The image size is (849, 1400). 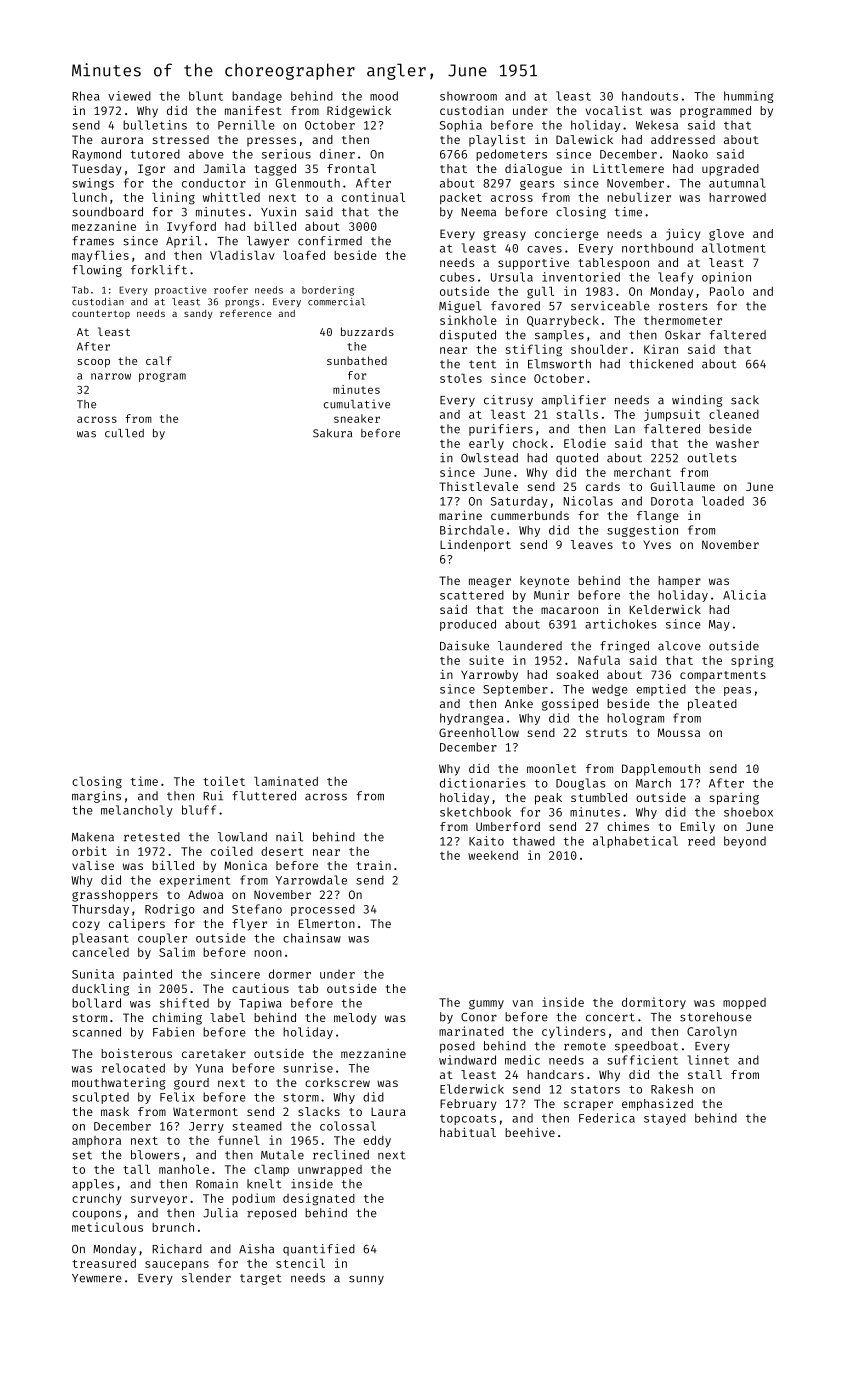 I want to click on concert, so click(x=610, y=1017).
